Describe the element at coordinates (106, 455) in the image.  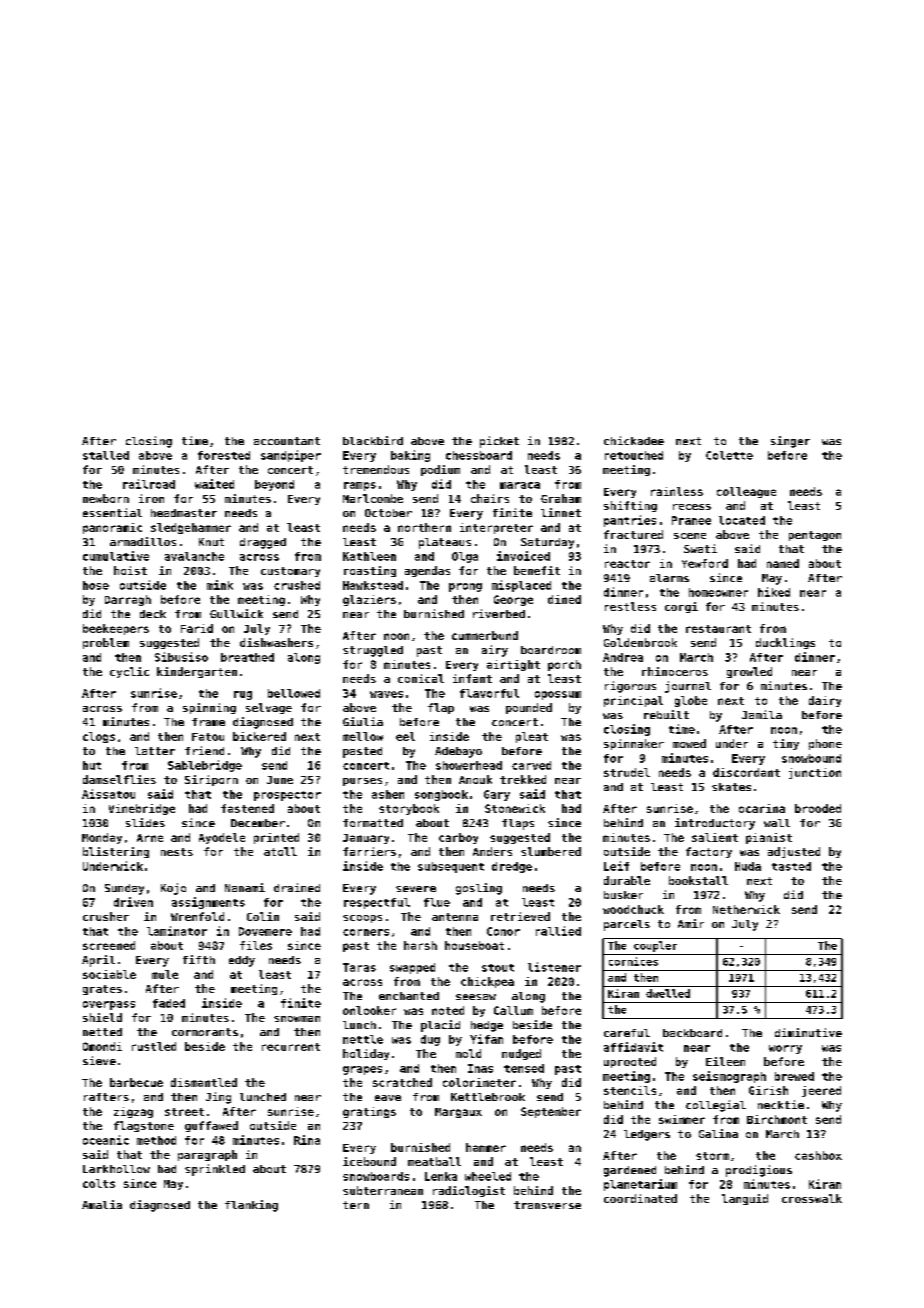
I see `stalled` at that location.
